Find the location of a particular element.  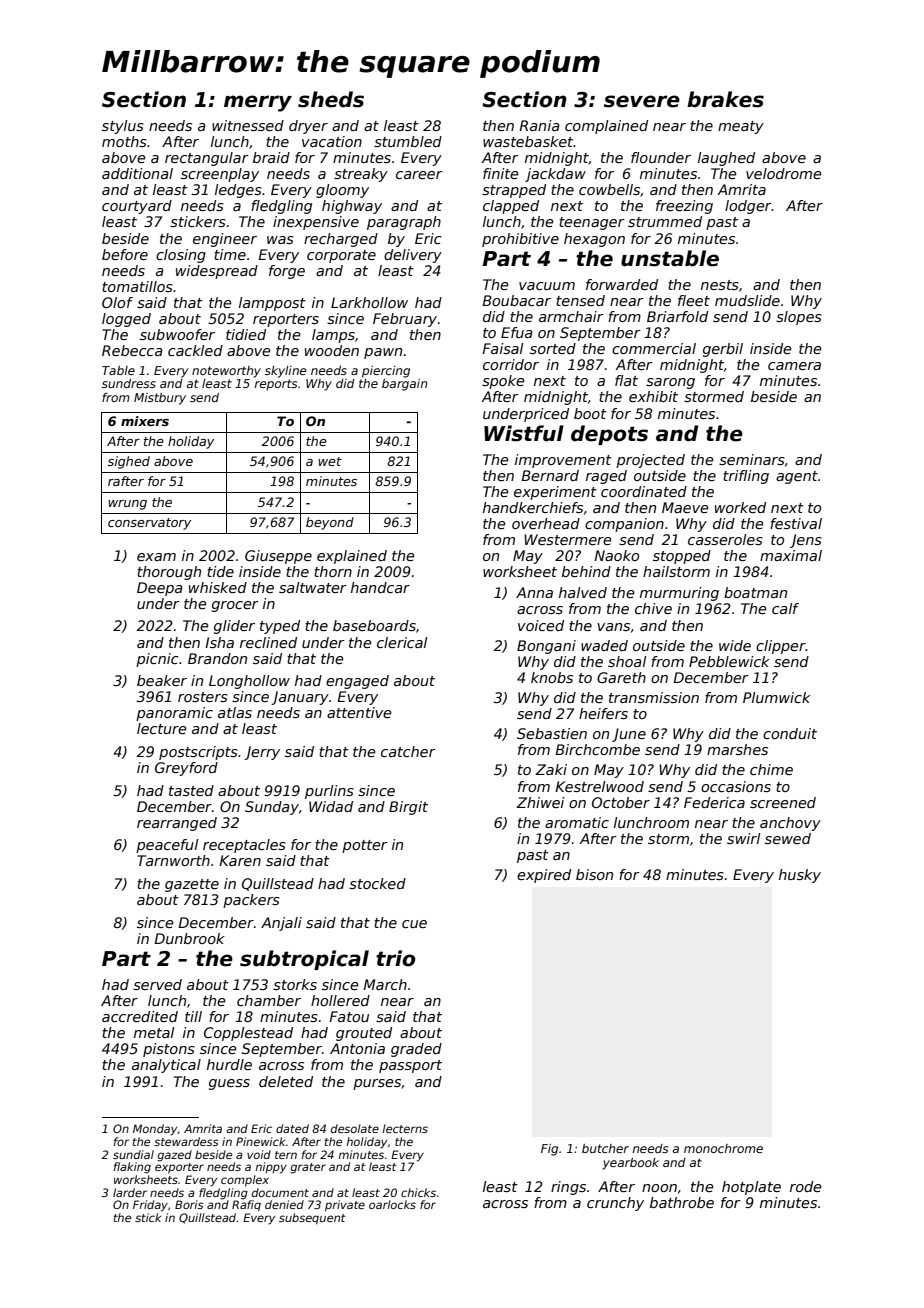

beaker is located at coordinates (162, 680).
